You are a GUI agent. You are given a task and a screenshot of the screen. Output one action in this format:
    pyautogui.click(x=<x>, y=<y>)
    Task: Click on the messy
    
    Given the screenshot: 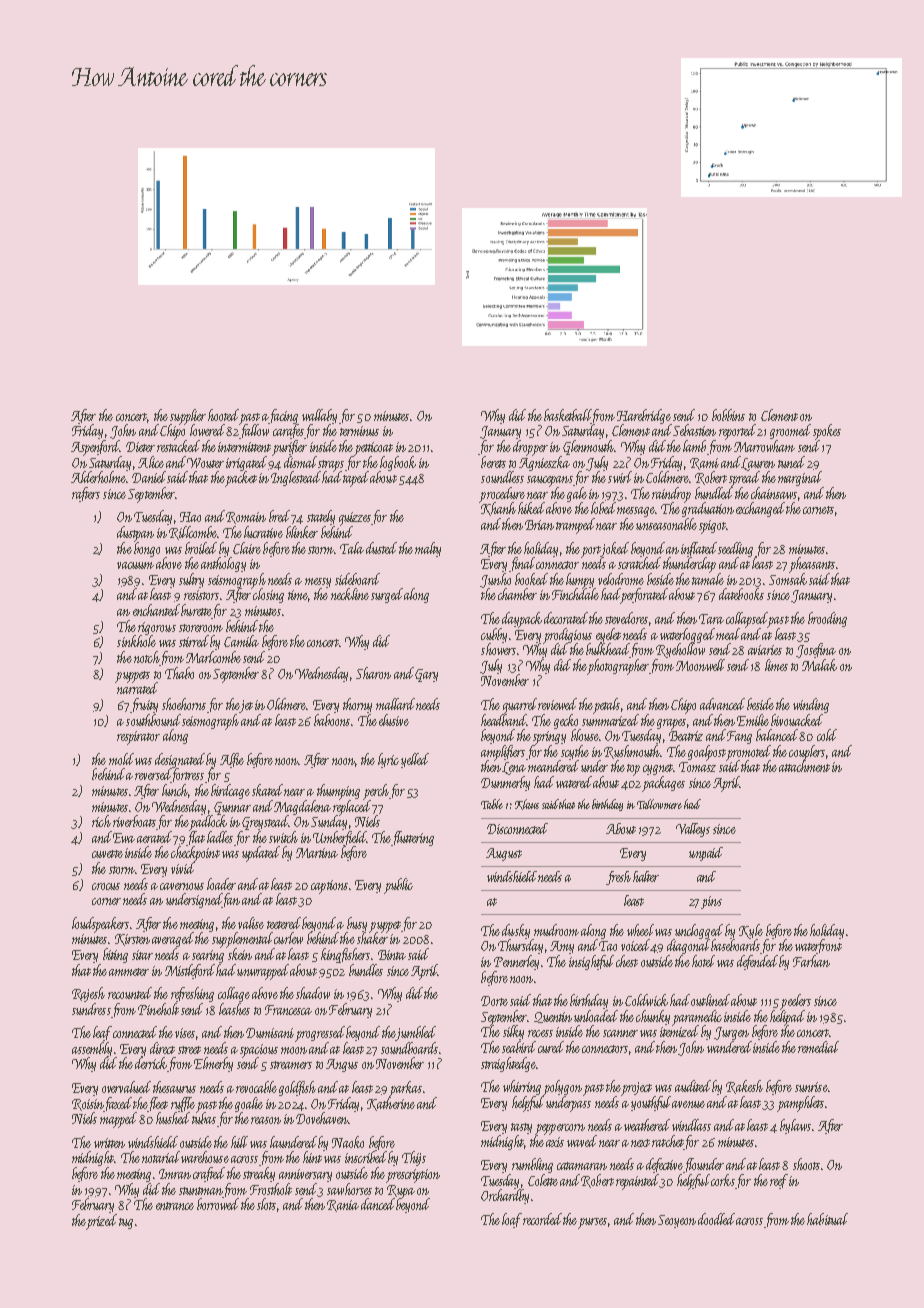 What is the action you would take?
    pyautogui.click(x=318, y=583)
